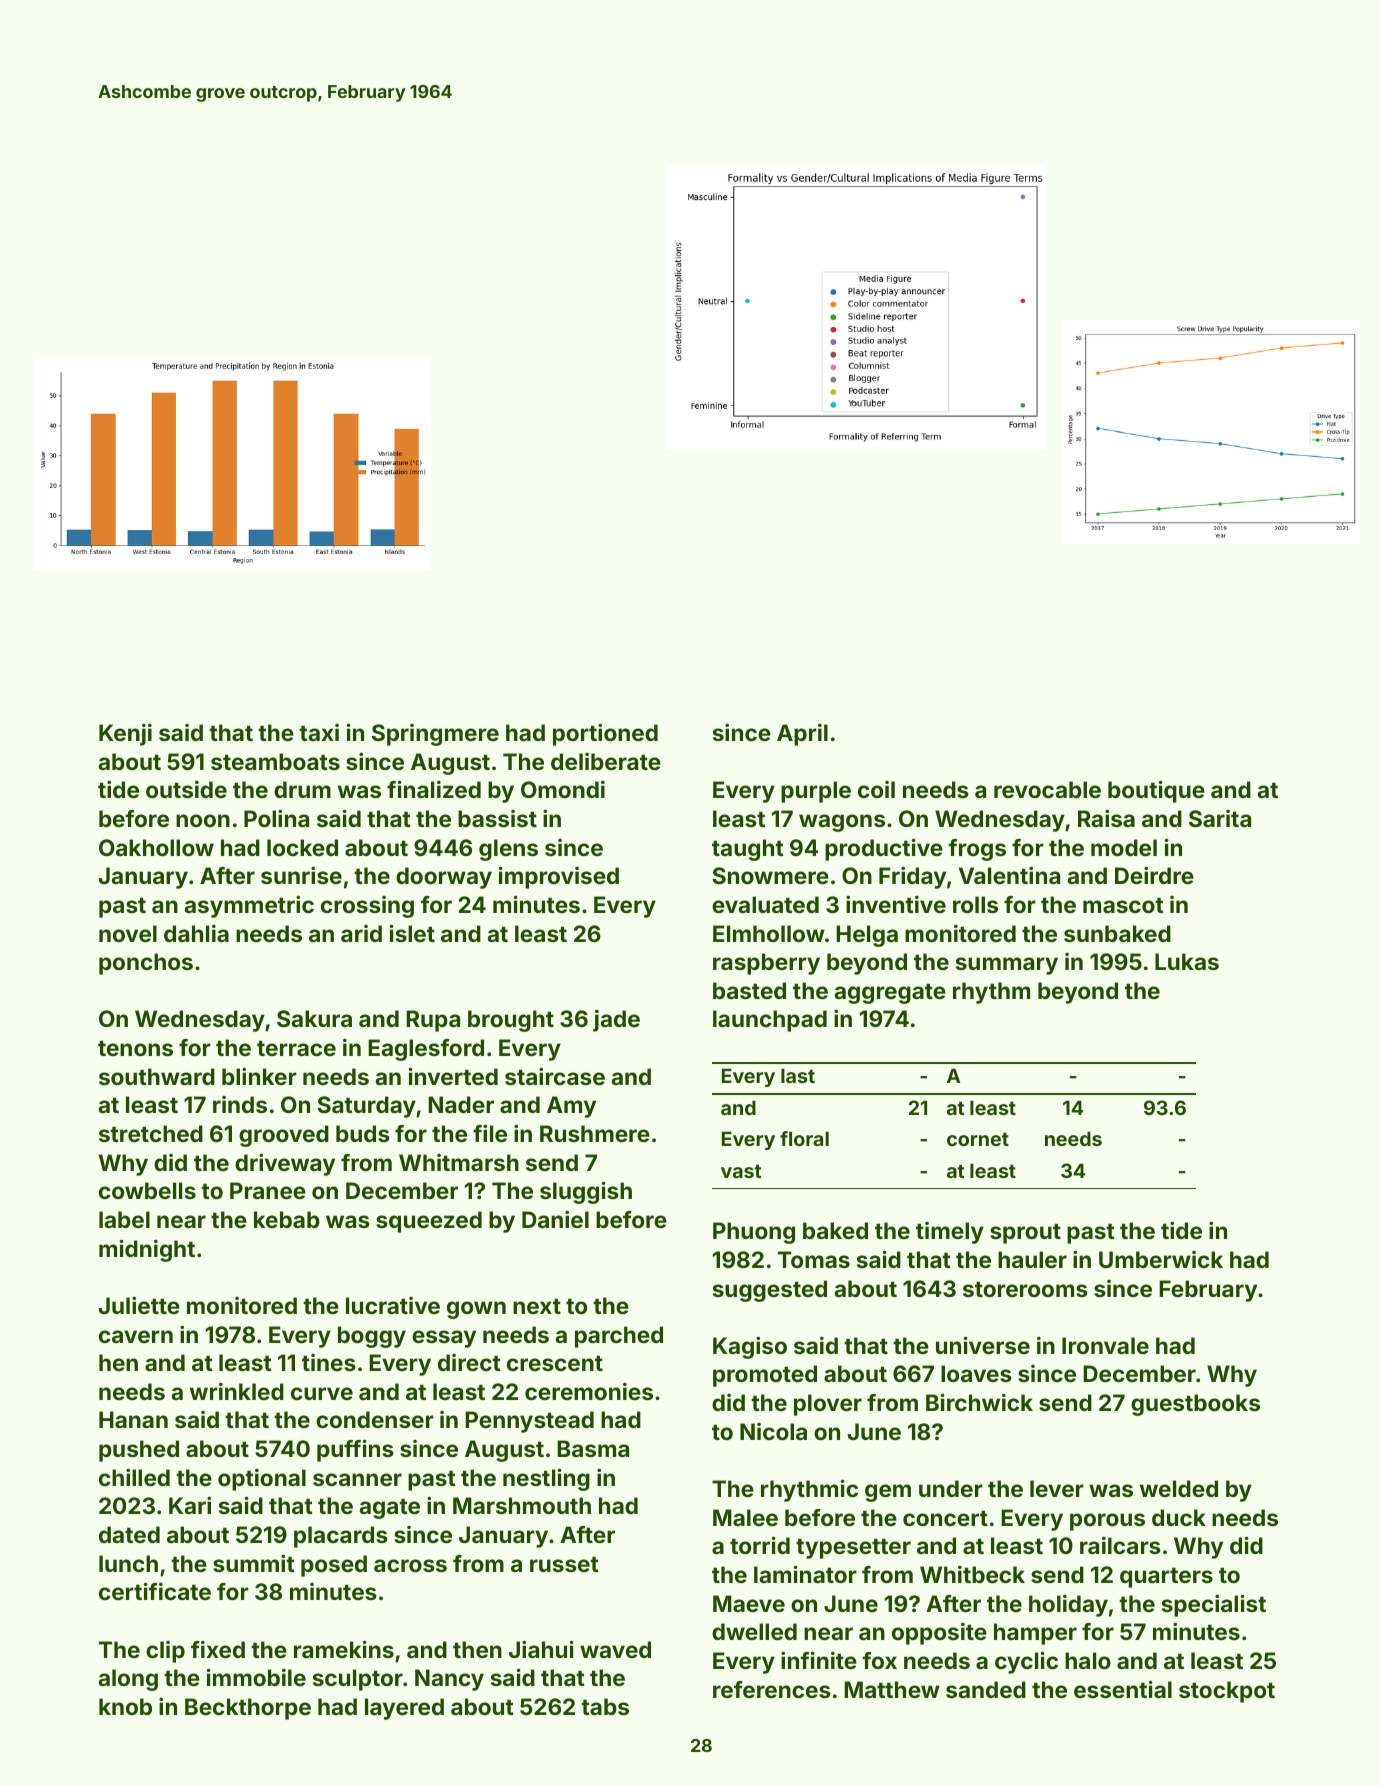 The width and height of the screenshot is (1380, 1786). Describe the element at coordinates (329, 1362) in the screenshot. I see `tines` at that location.
